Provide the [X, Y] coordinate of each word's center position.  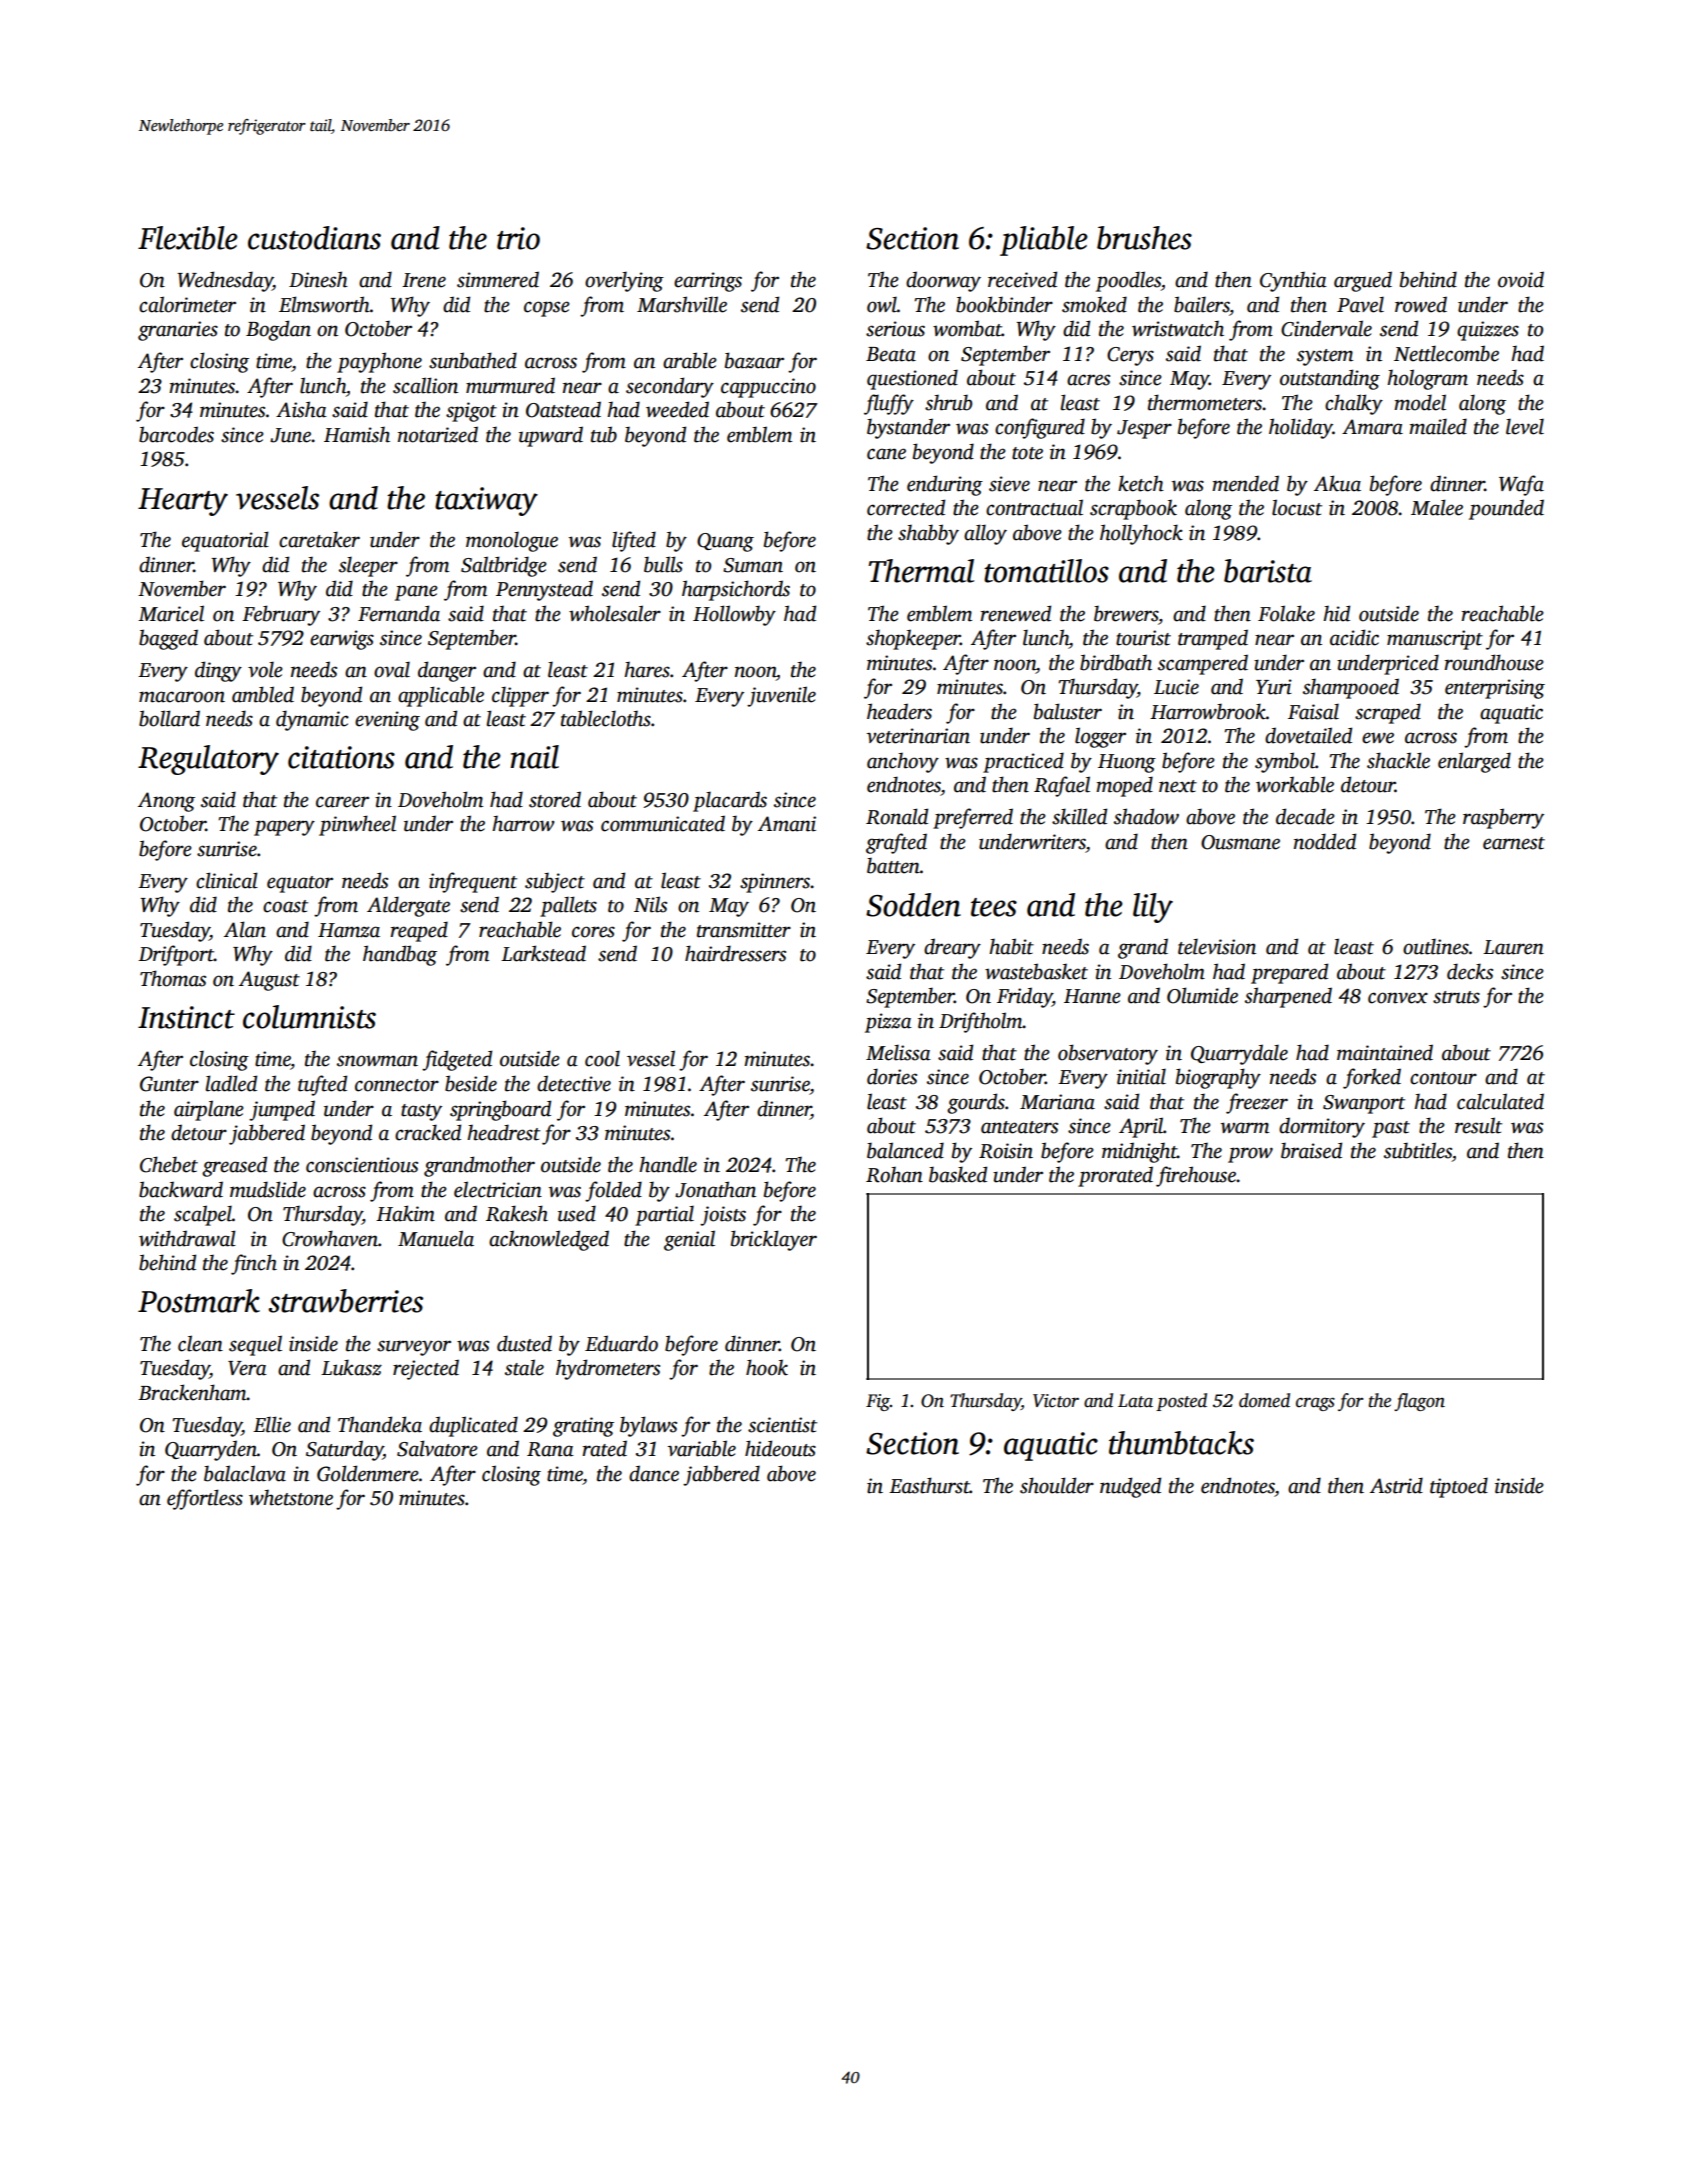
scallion [425, 385]
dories [892, 1076]
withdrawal [187, 1238]
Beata [891, 354]
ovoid [1521, 279]
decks [1470, 971]
